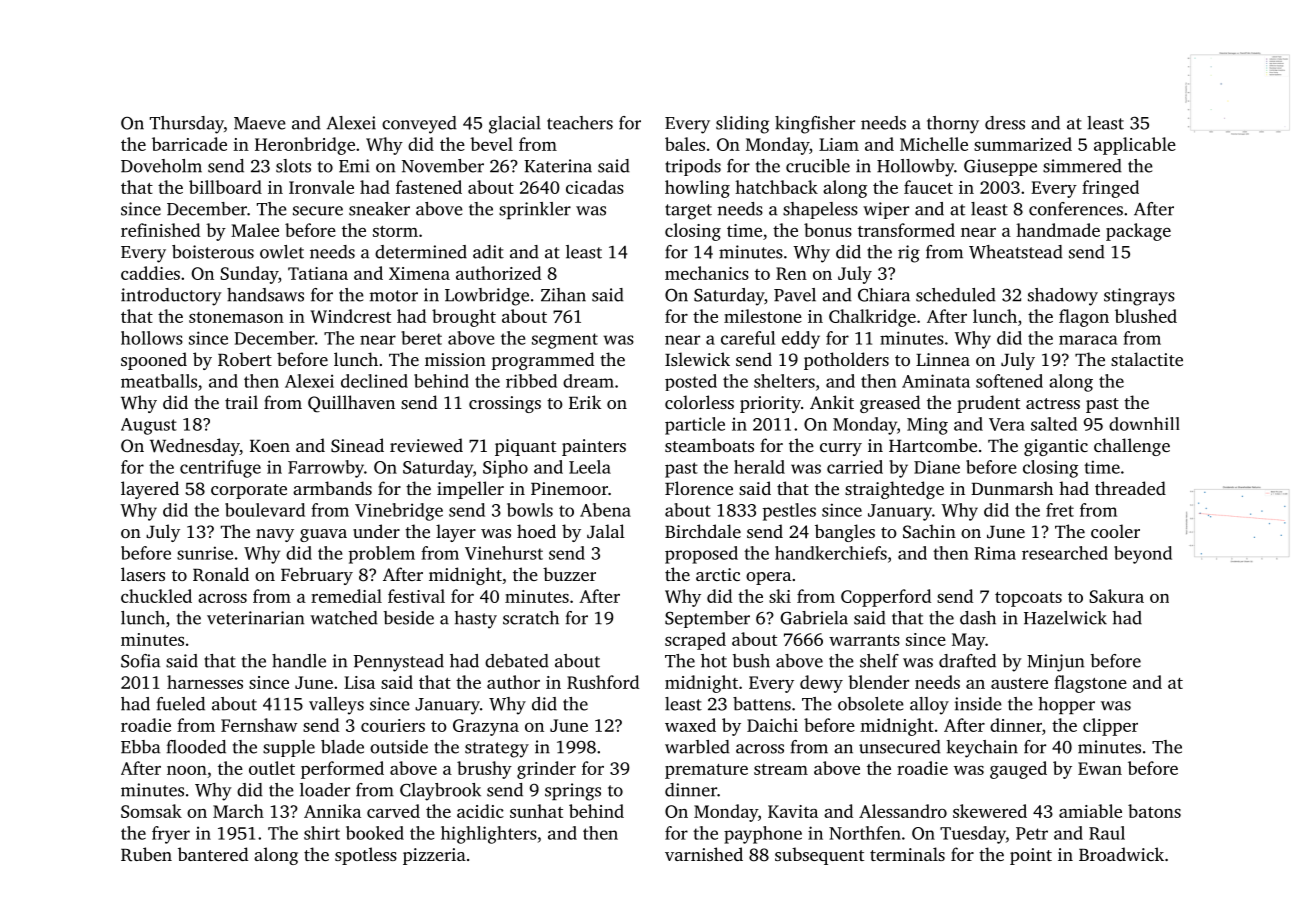  What do you see at coordinates (260, 123) in the document?
I see `Maeve` at bounding box center [260, 123].
